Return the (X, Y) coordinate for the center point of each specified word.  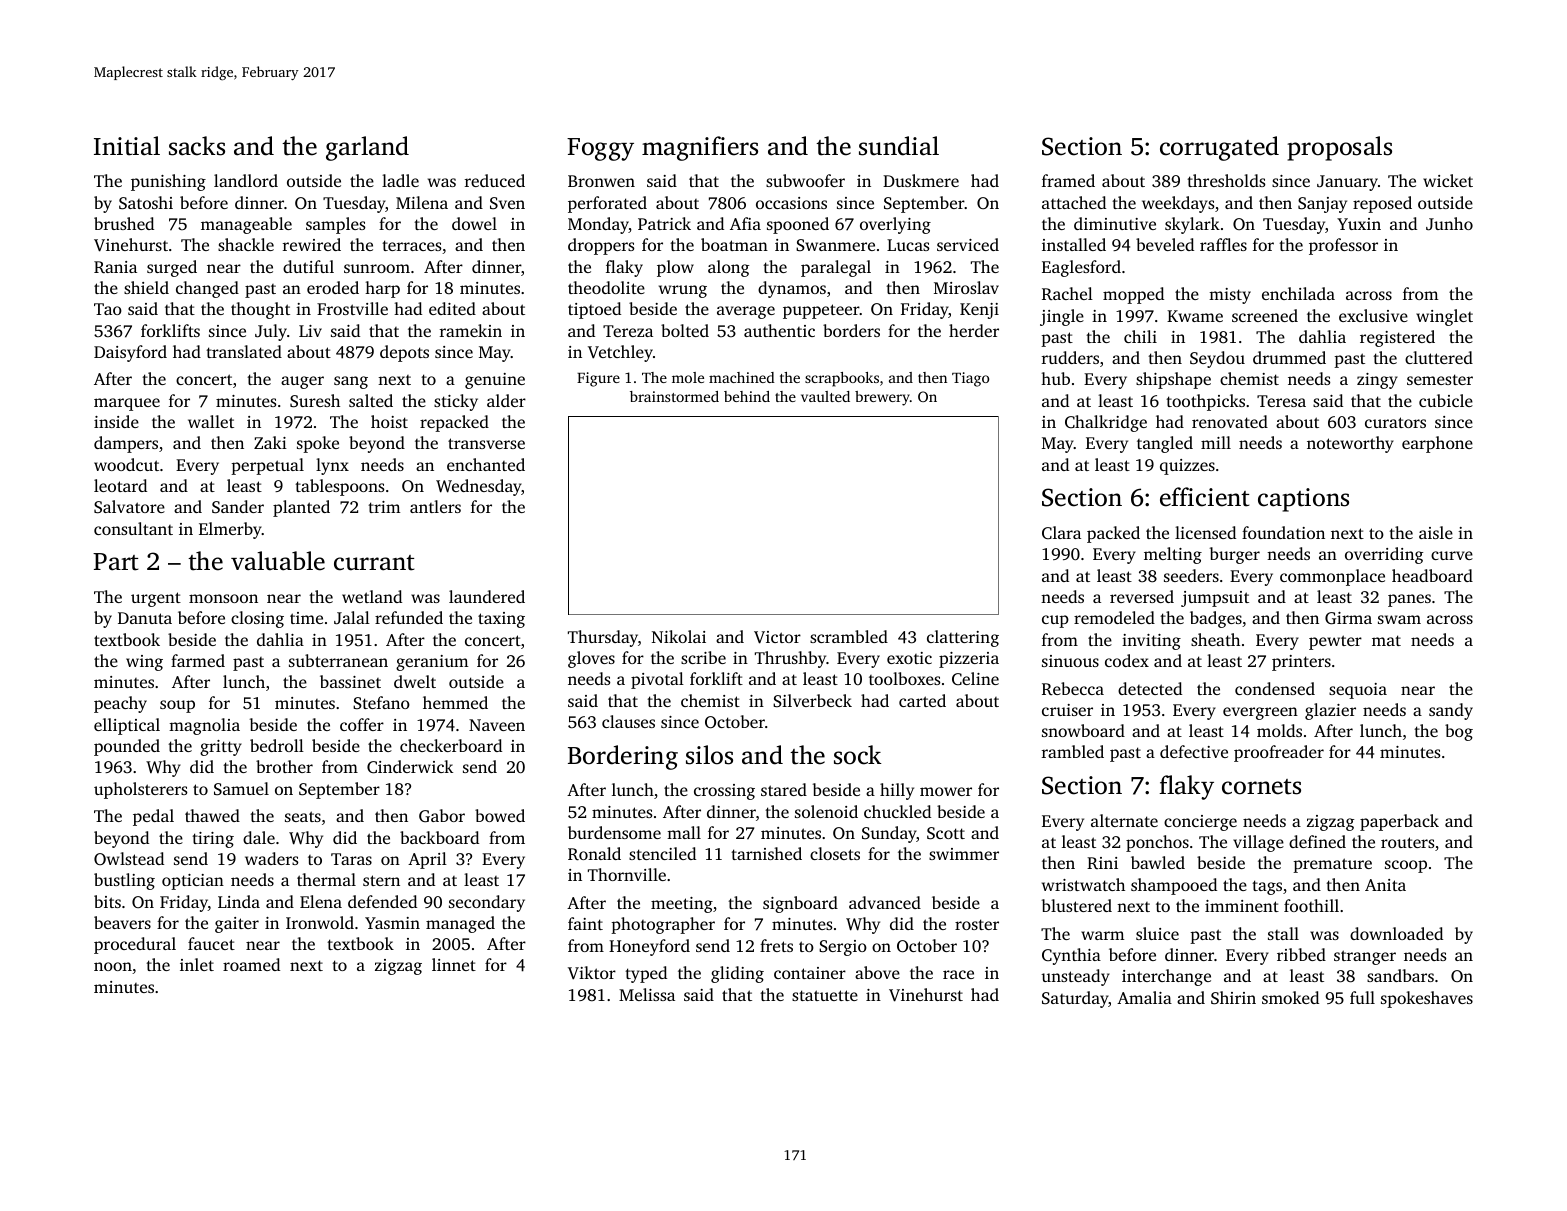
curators (1395, 422)
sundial (899, 146)
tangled (1165, 444)
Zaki (270, 442)
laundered (487, 596)
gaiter (237, 925)
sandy (1451, 711)
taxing (501, 620)
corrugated (1219, 148)
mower (946, 791)
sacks (197, 146)
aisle (1436, 532)
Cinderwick (410, 767)
